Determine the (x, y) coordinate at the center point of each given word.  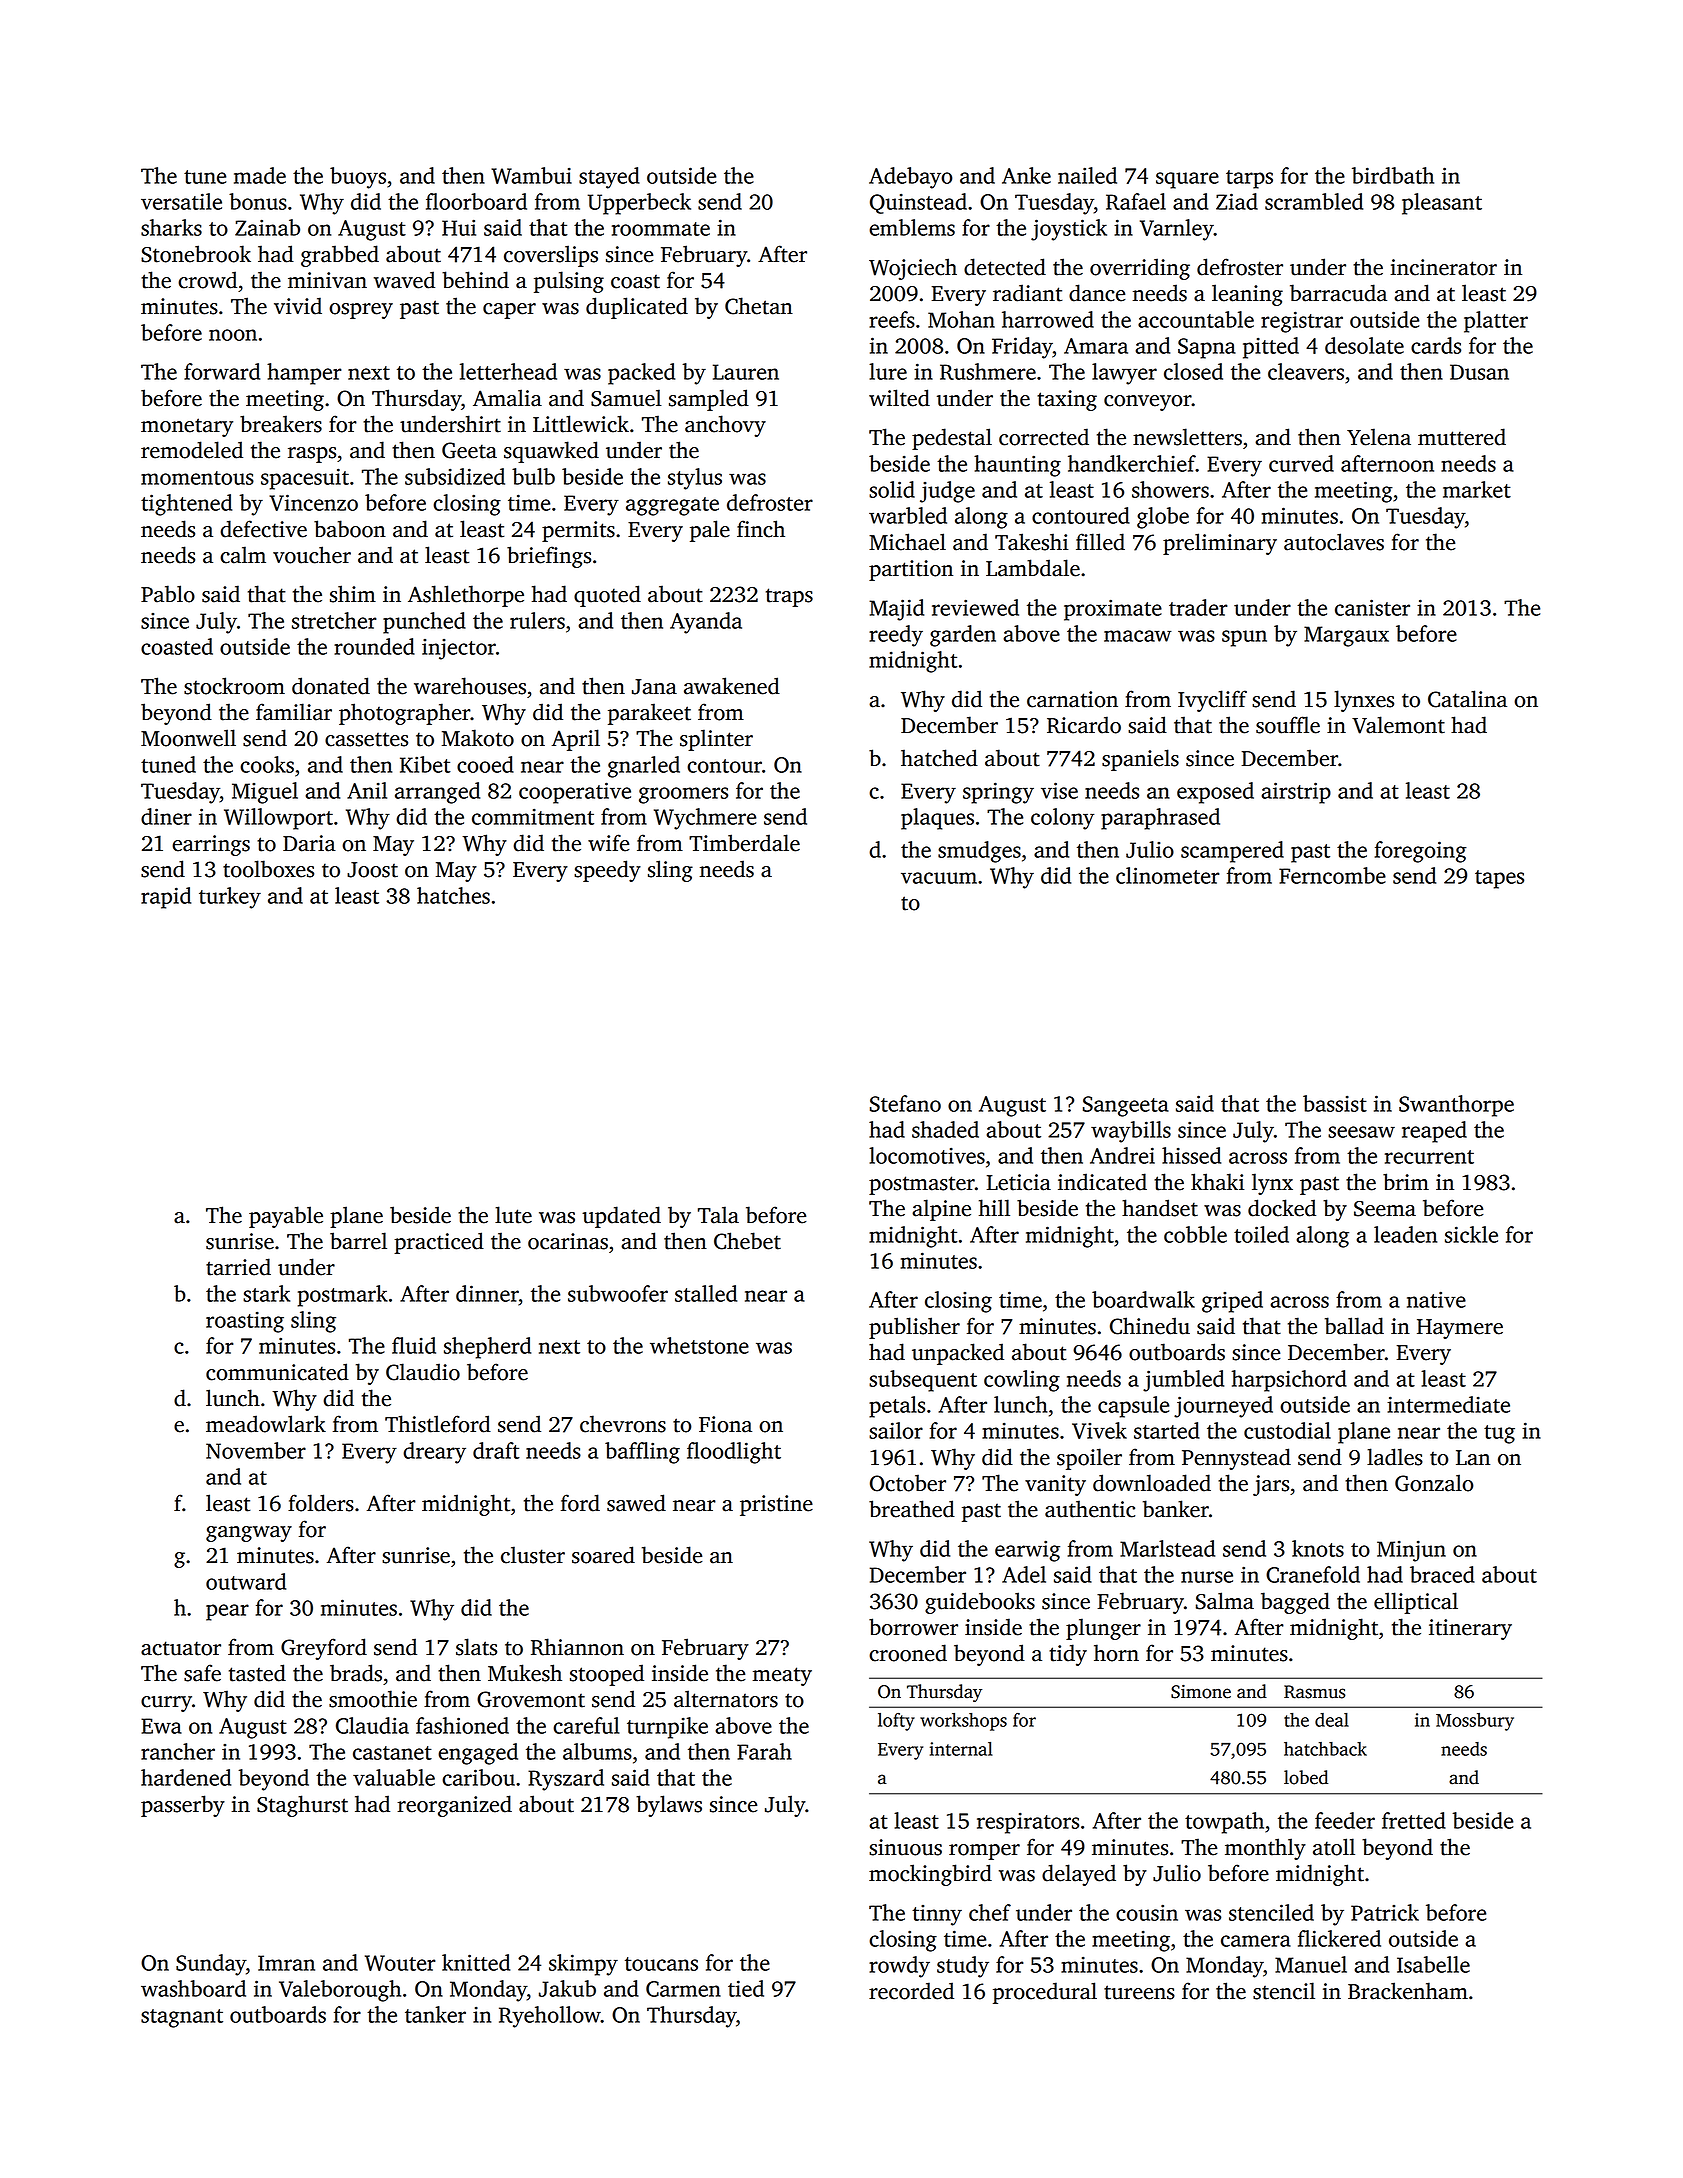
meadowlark (266, 1424)
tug (1499, 1434)
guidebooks (980, 1603)
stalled (706, 1293)
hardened (186, 1777)
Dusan (1479, 372)
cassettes (366, 739)
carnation (1072, 699)
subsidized (455, 476)
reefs (892, 319)
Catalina (1467, 699)
